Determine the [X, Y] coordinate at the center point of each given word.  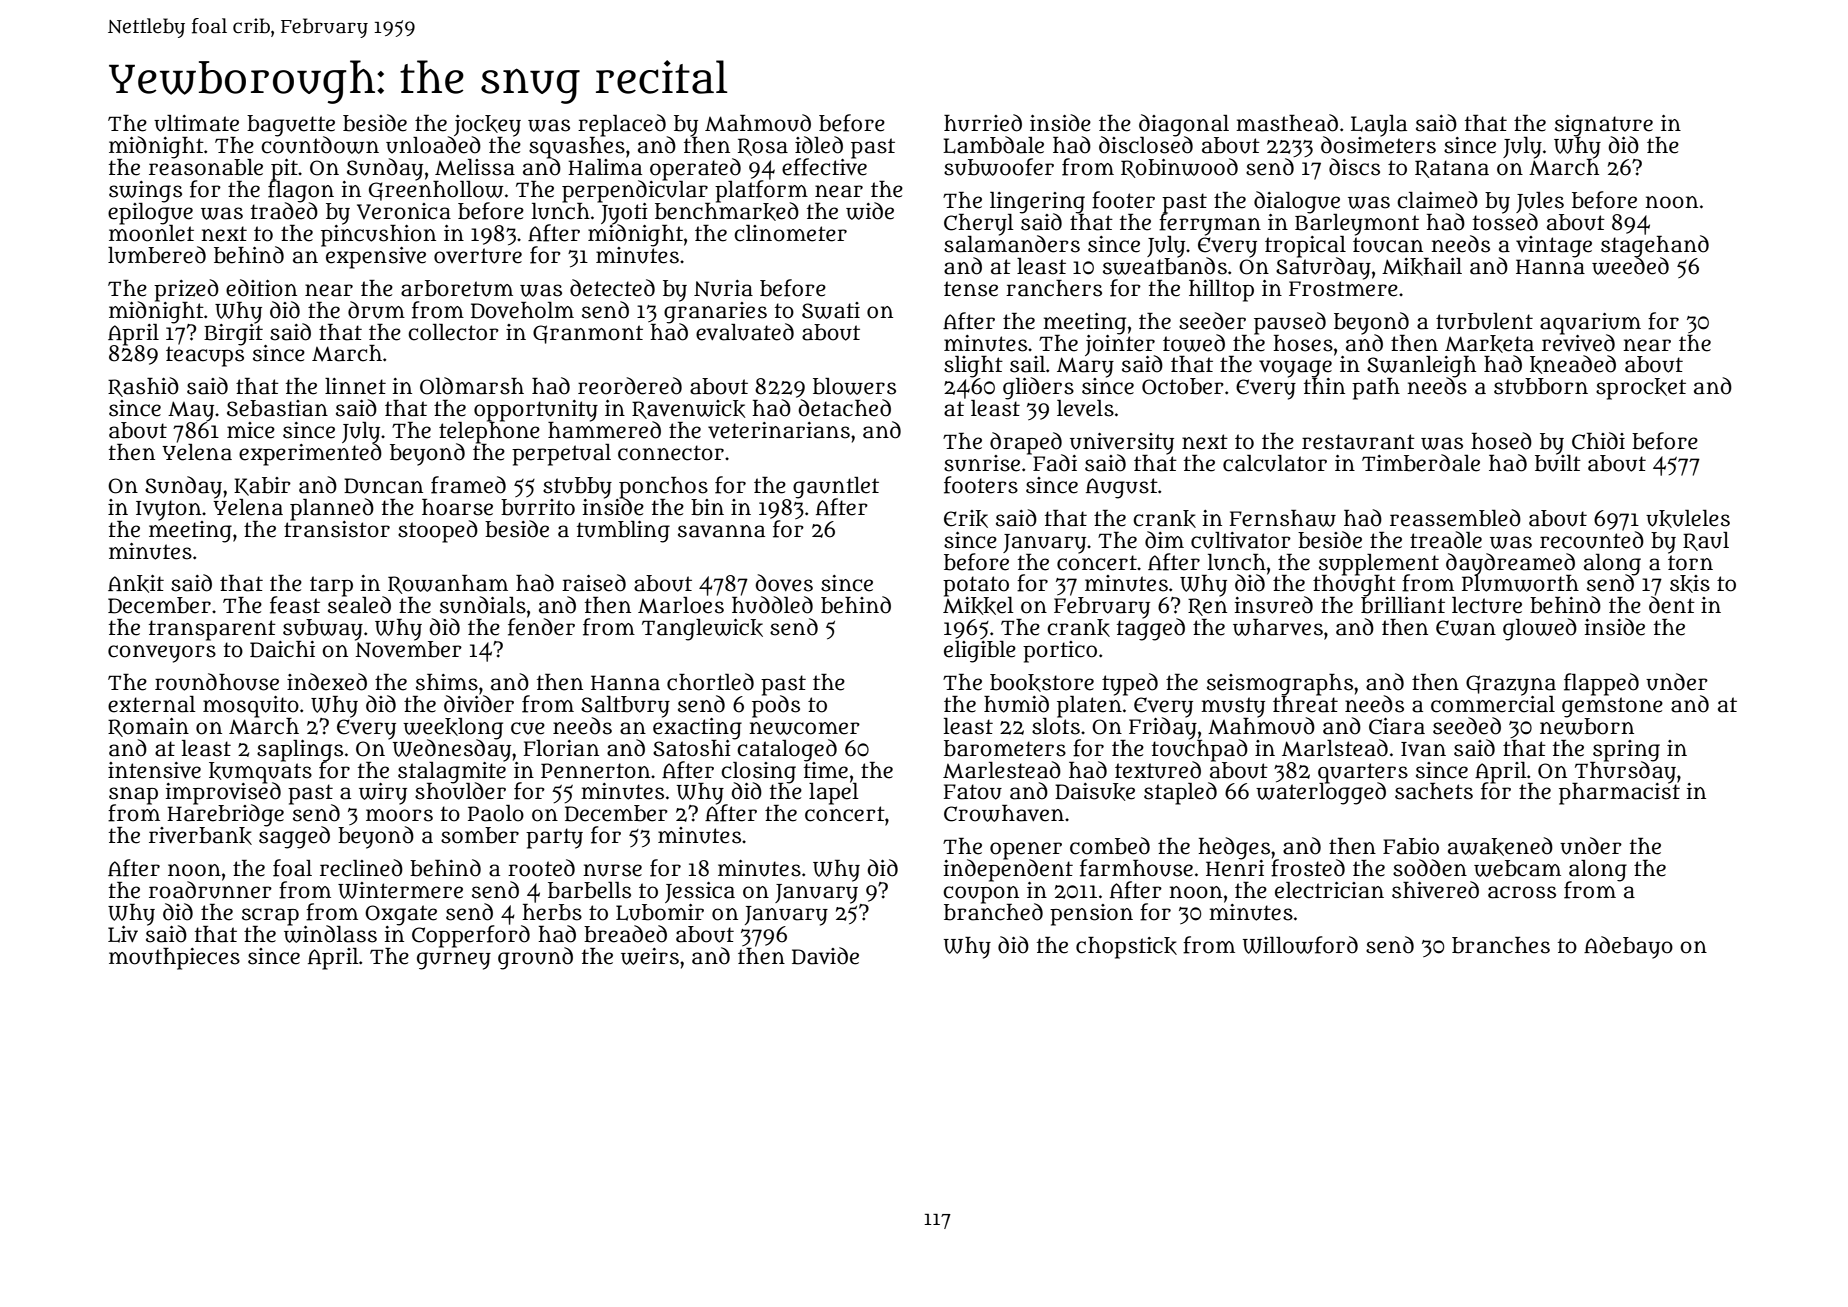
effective [824, 167]
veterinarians [779, 430]
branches [1501, 945]
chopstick [1126, 948]
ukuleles [1688, 519]
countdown [320, 145]
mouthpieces [174, 959]
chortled [710, 682]
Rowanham [448, 584]
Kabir [262, 486]
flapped [1601, 684]
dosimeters [1378, 145]
